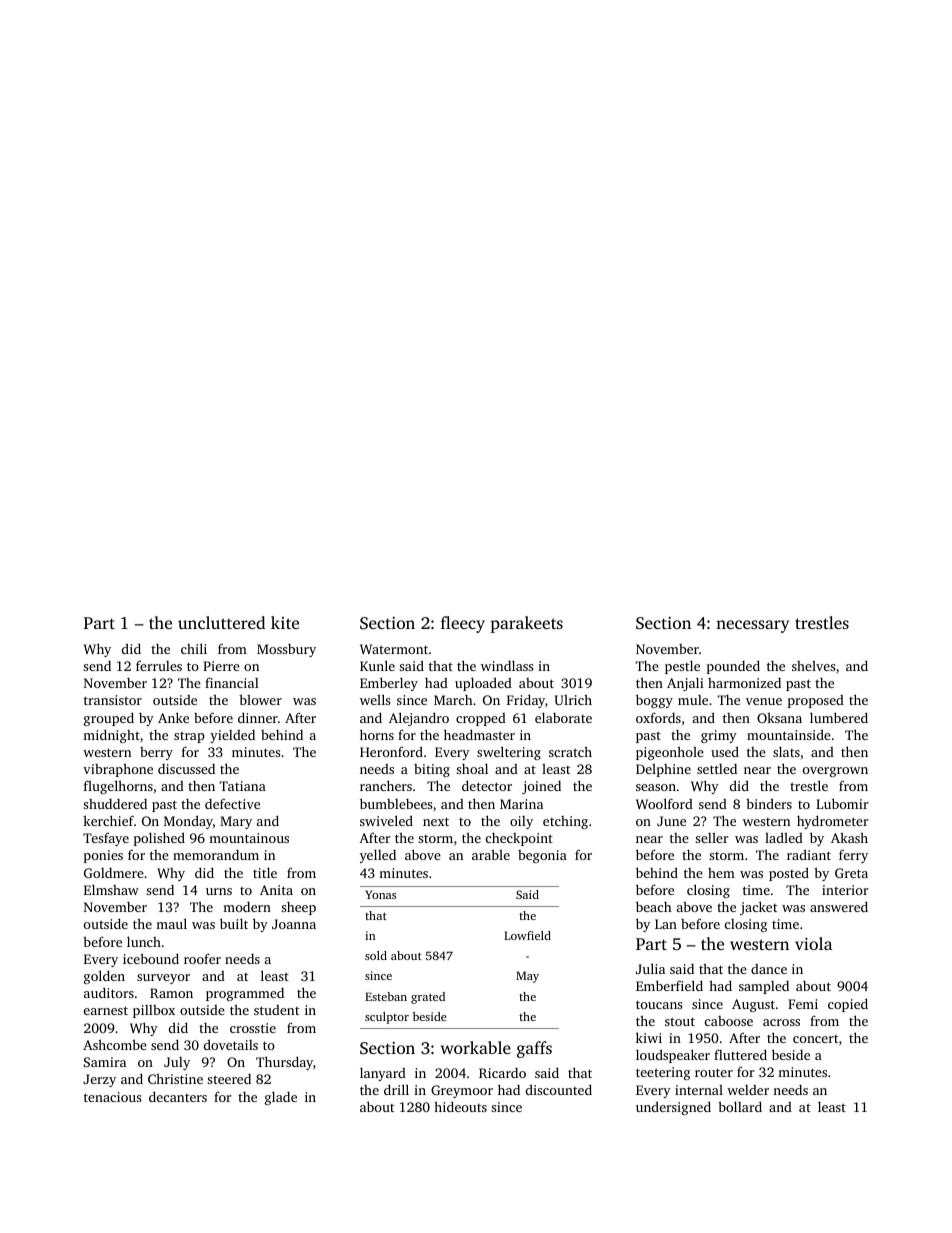 The width and height of the image is (952, 1233). What do you see at coordinates (753, 1005) in the image?
I see `August` at bounding box center [753, 1005].
